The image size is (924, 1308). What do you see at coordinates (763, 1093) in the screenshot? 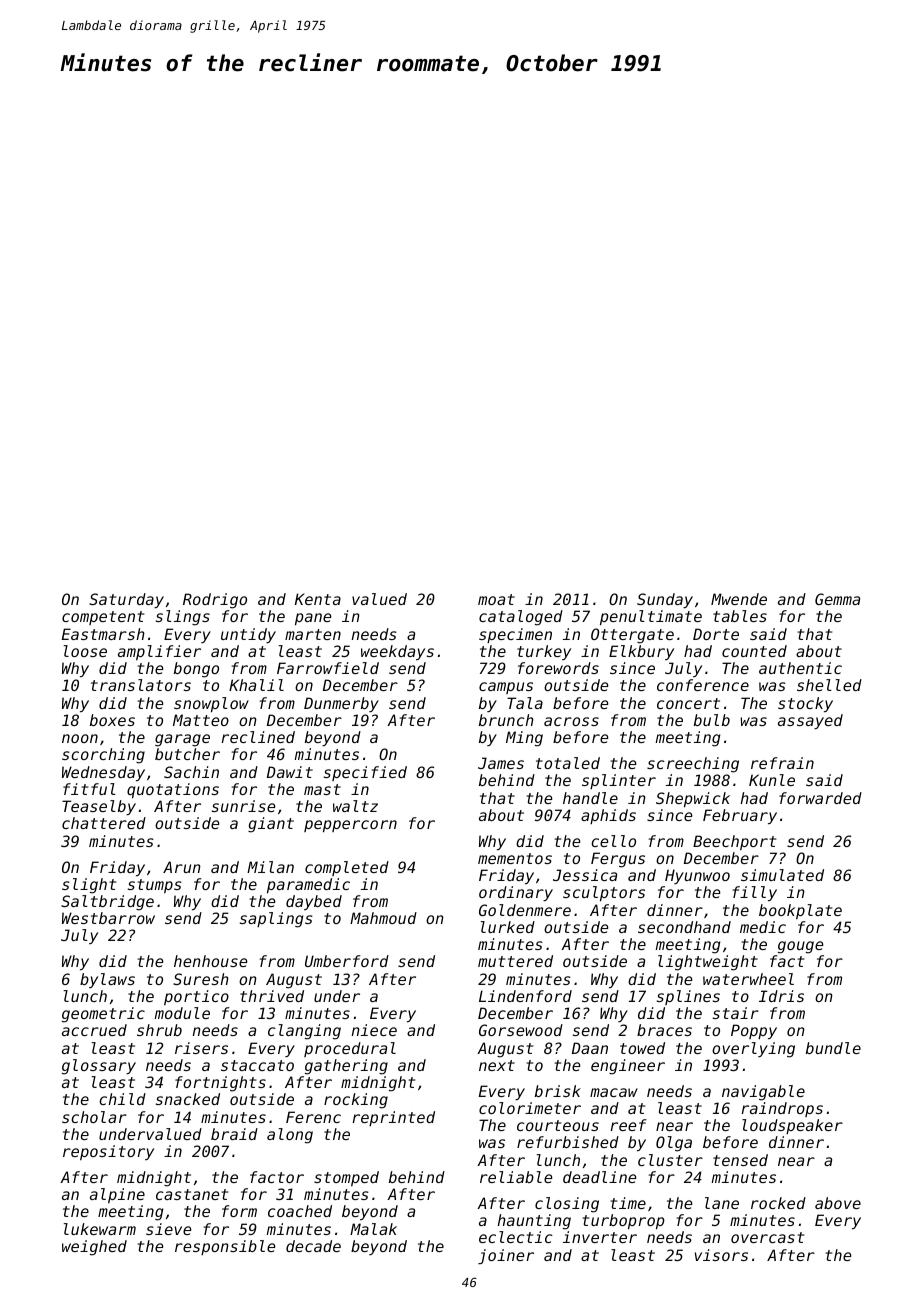
I see `navigable` at bounding box center [763, 1093].
